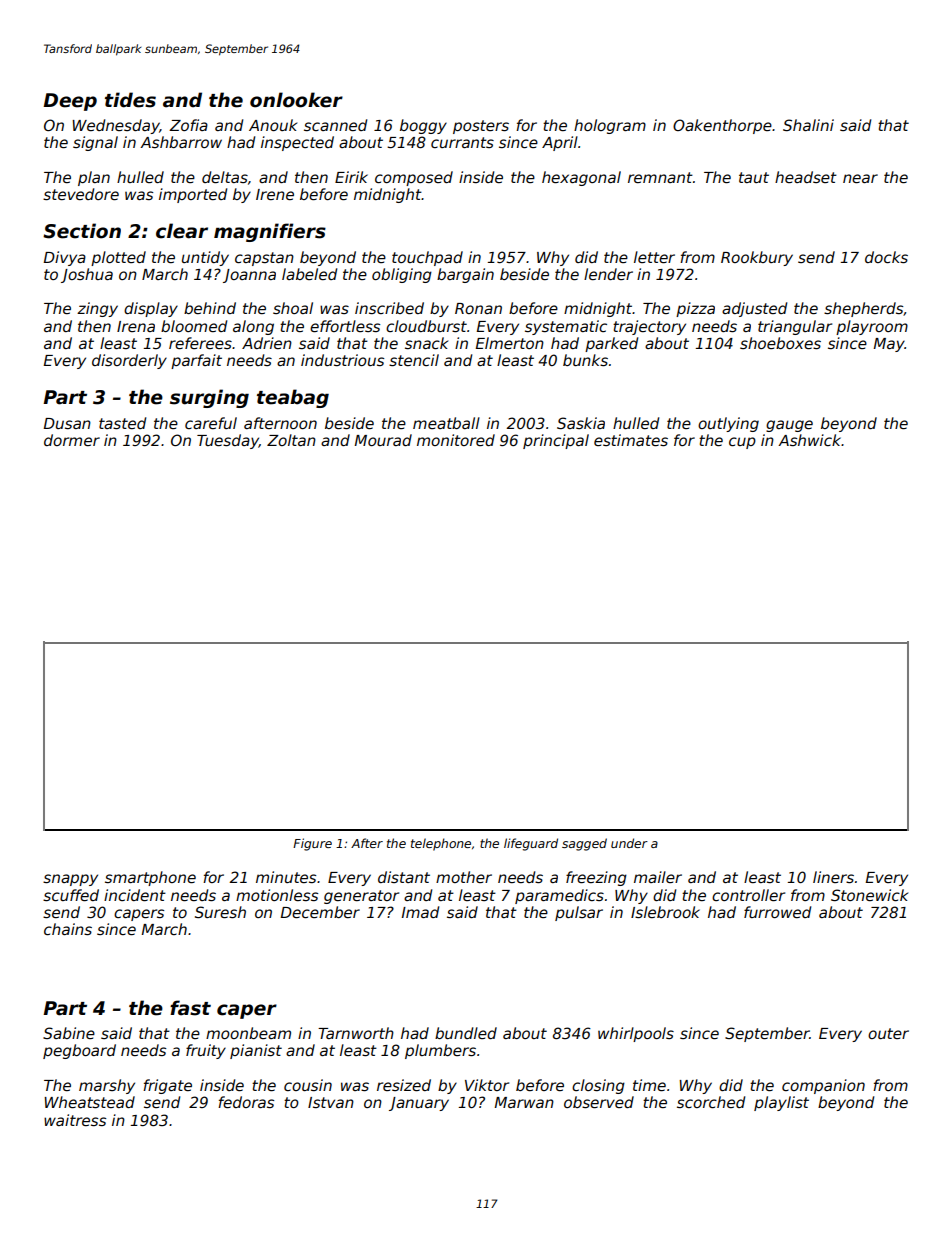 The height and width of the screenshot is (1233, 952). I want to click on hologram, so click(610, 126).
